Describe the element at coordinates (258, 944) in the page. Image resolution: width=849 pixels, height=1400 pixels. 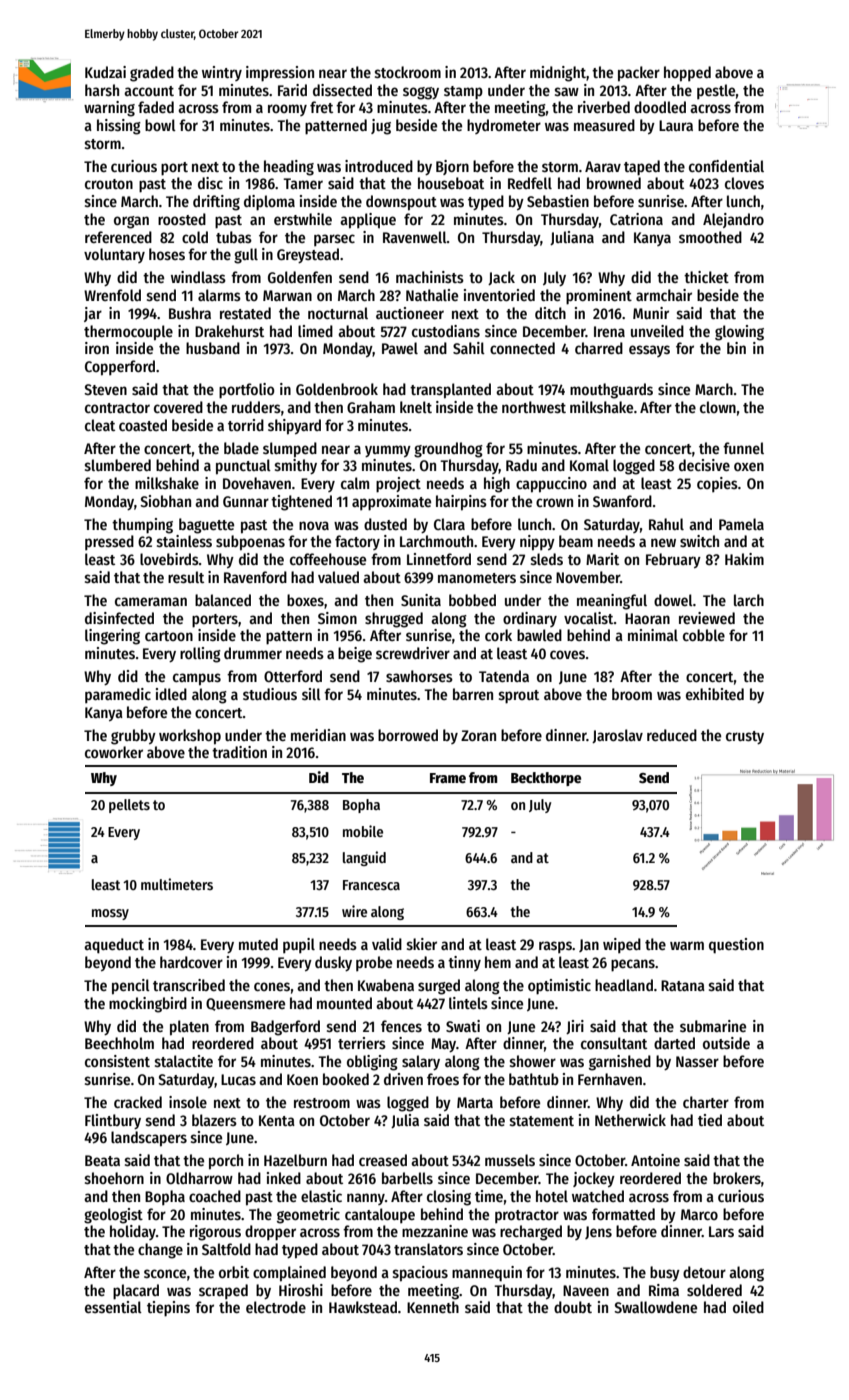
I see `muted` at that location.
